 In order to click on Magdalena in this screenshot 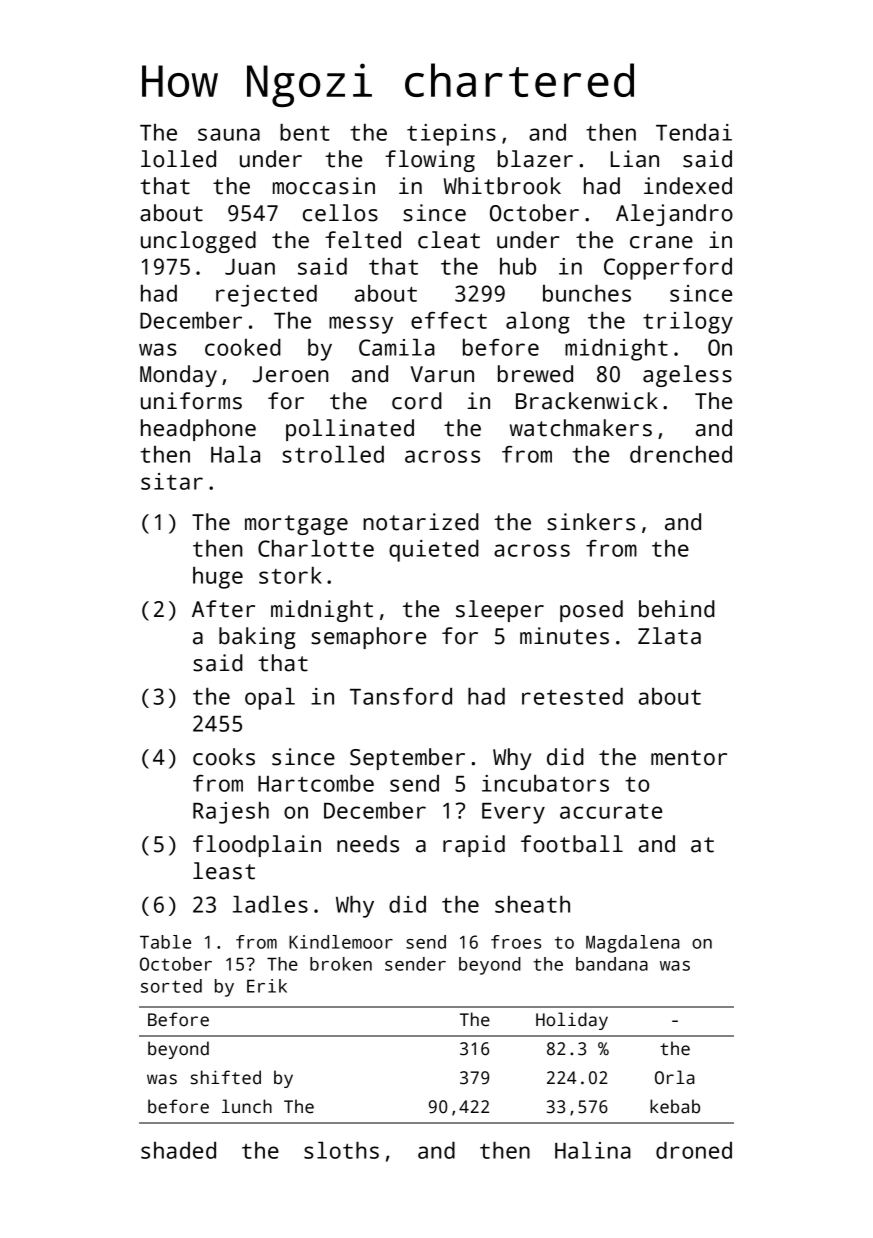, I will do `click(632, 944)`.
